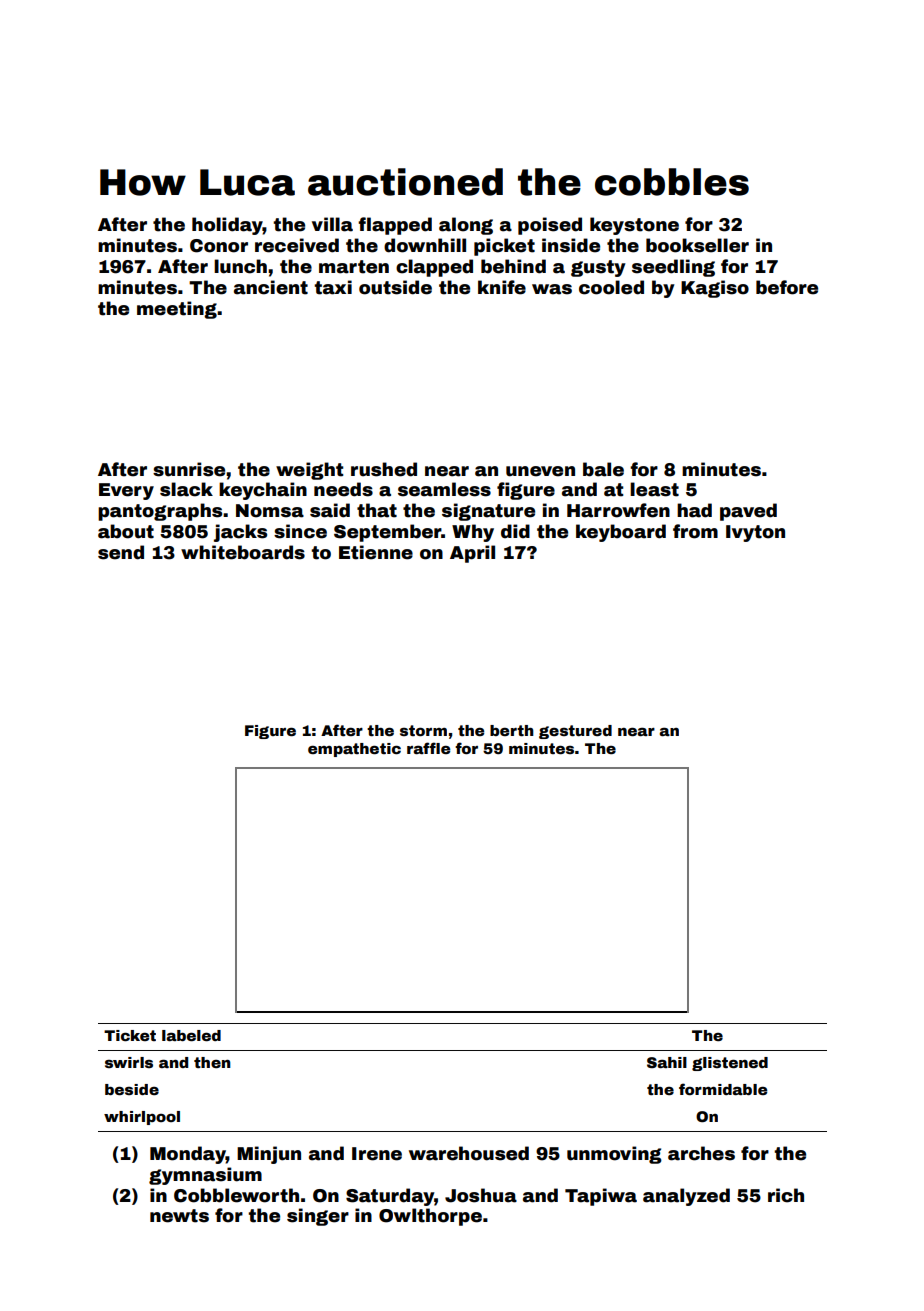 The height and width of the image is (1311, 924). I want to click on rushed, so click(384, 469).
